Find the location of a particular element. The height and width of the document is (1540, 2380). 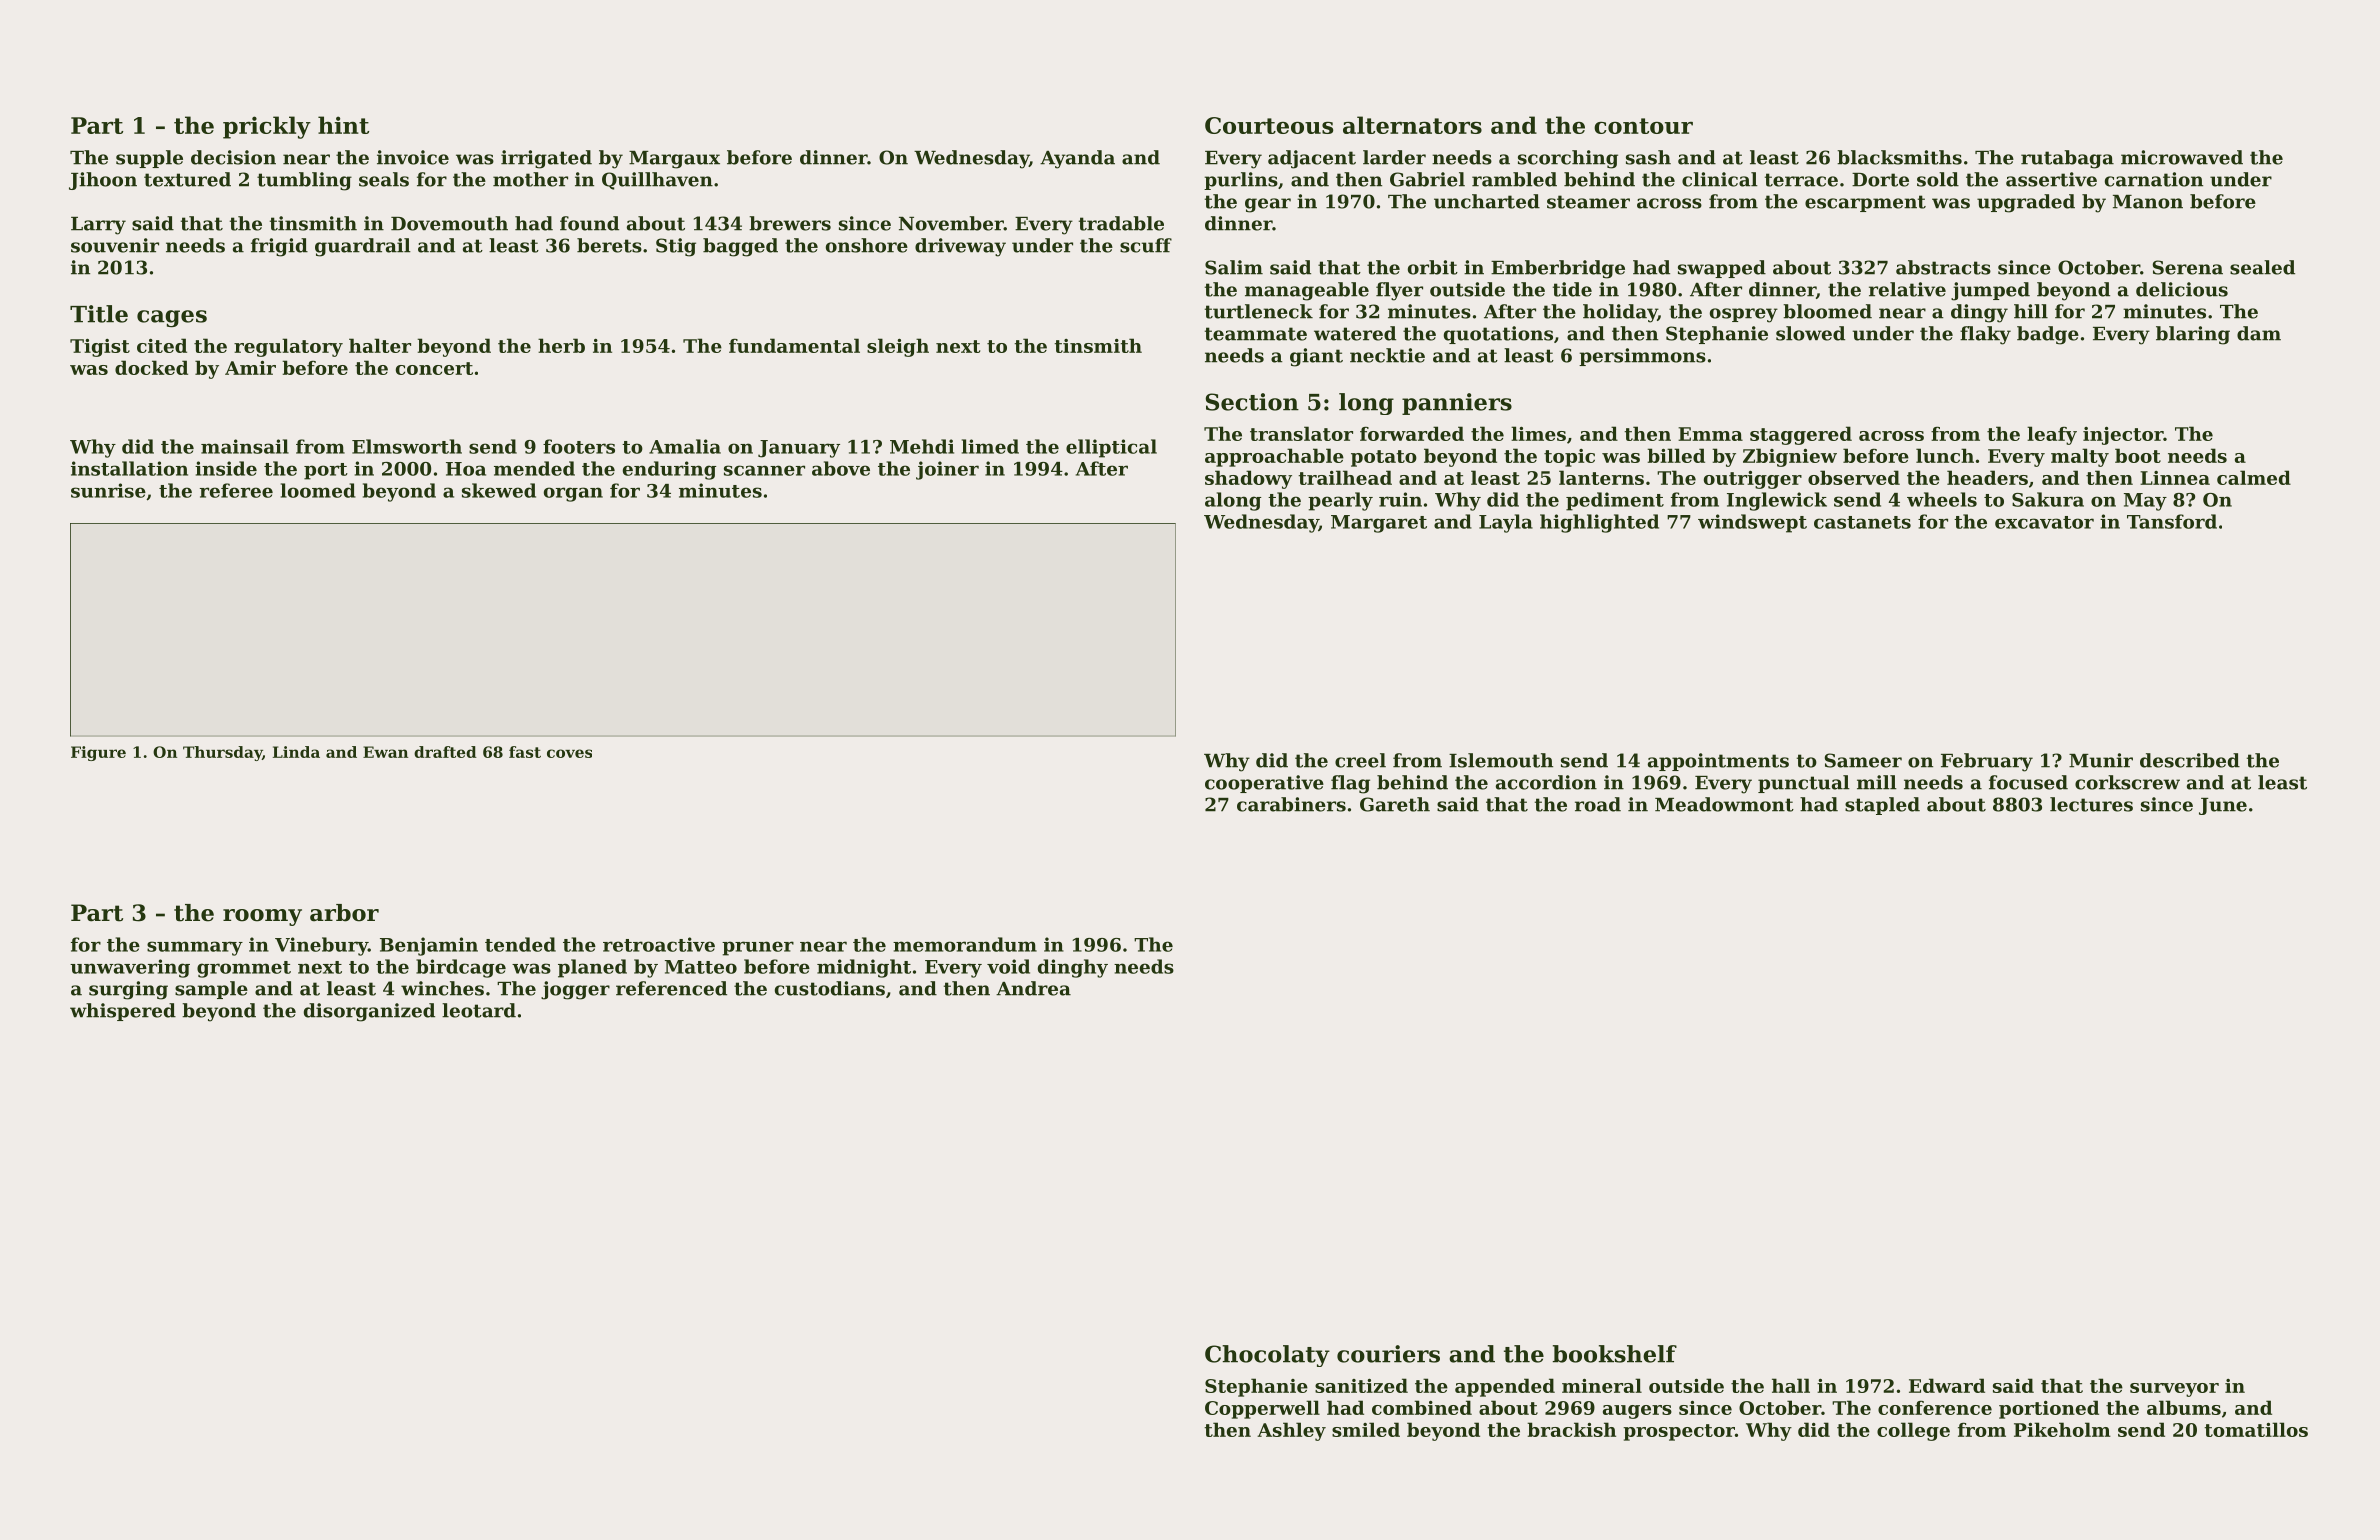

Chocolaty is located at coordinates (1267, 1356).
